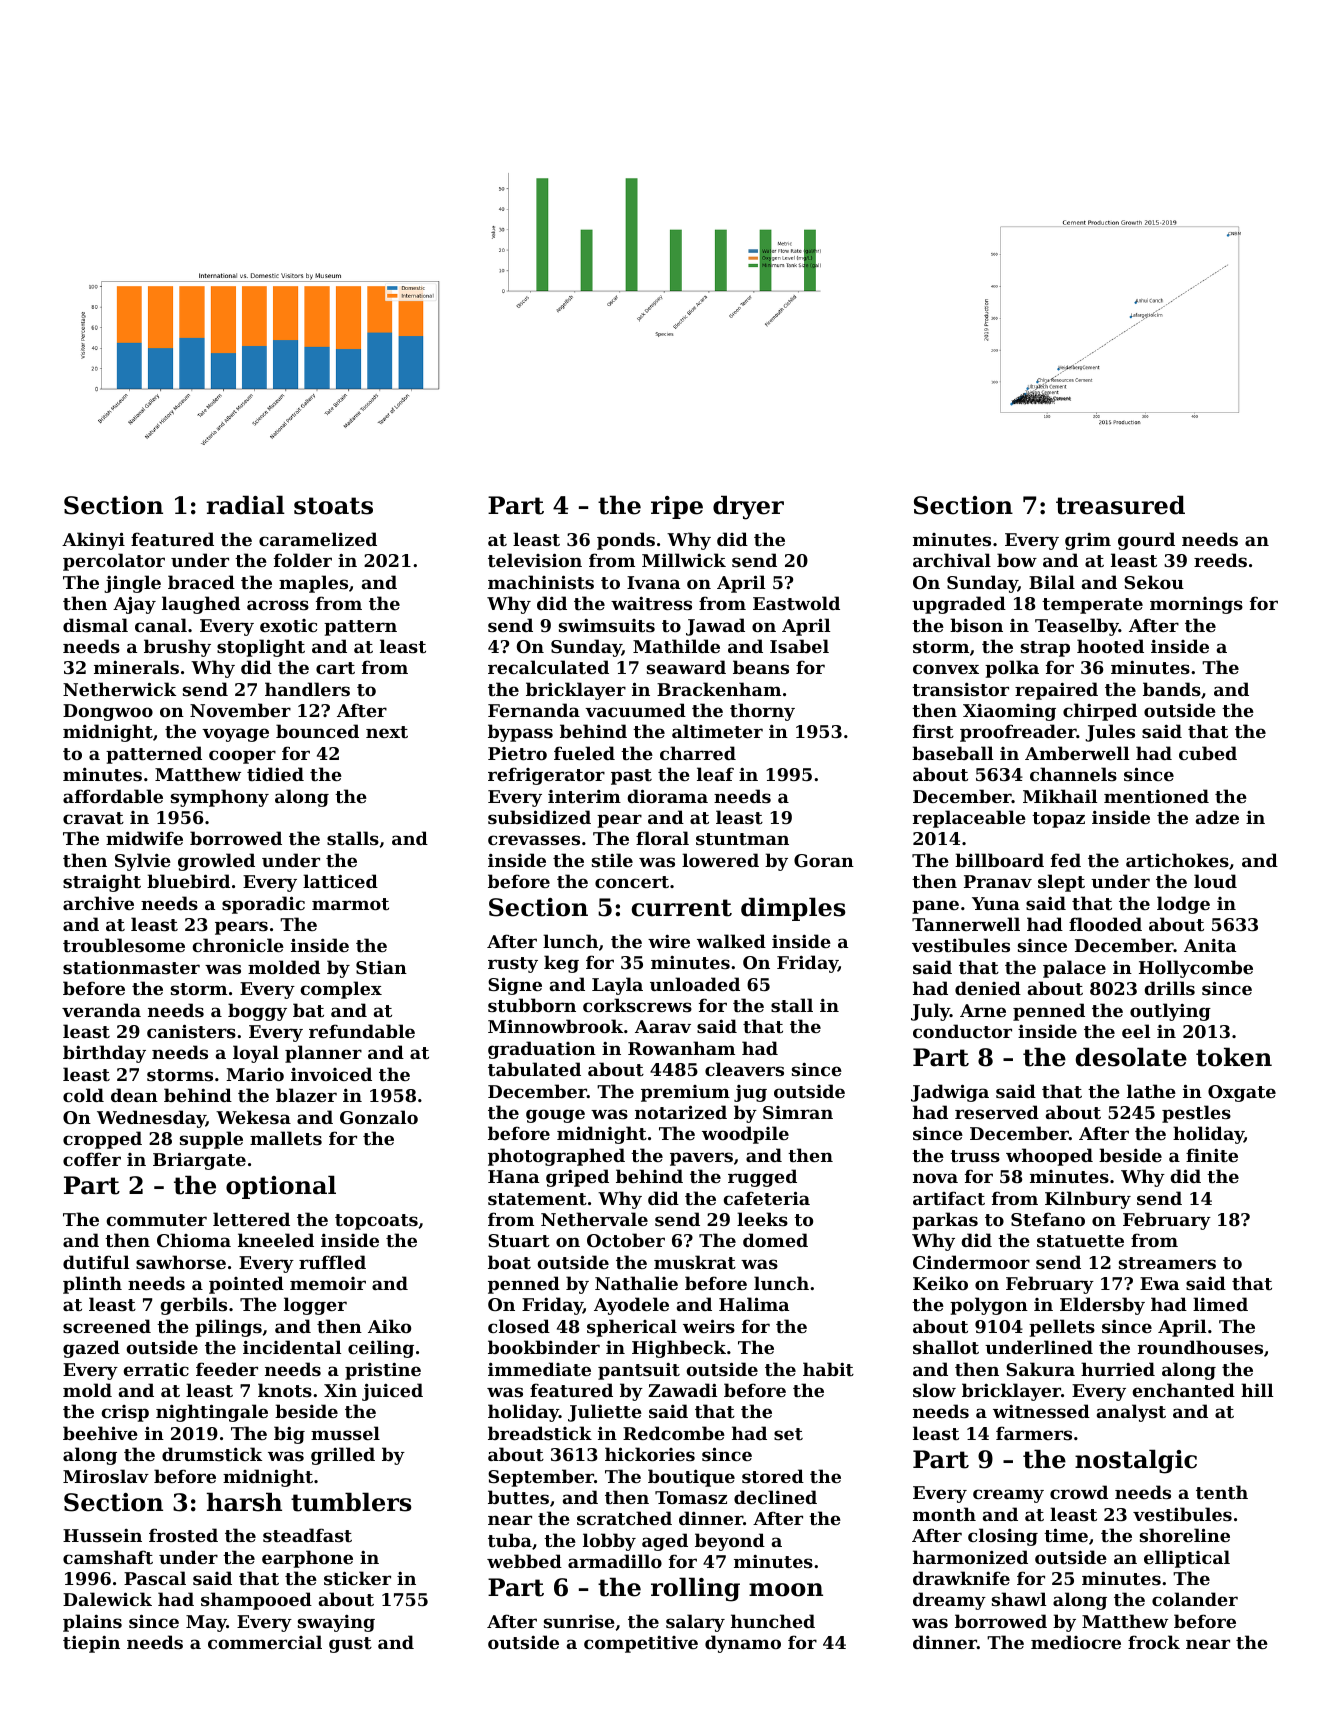  Describe the element at coordinates (695, 984) in the screenshot. I see `unloaded` at that location.
